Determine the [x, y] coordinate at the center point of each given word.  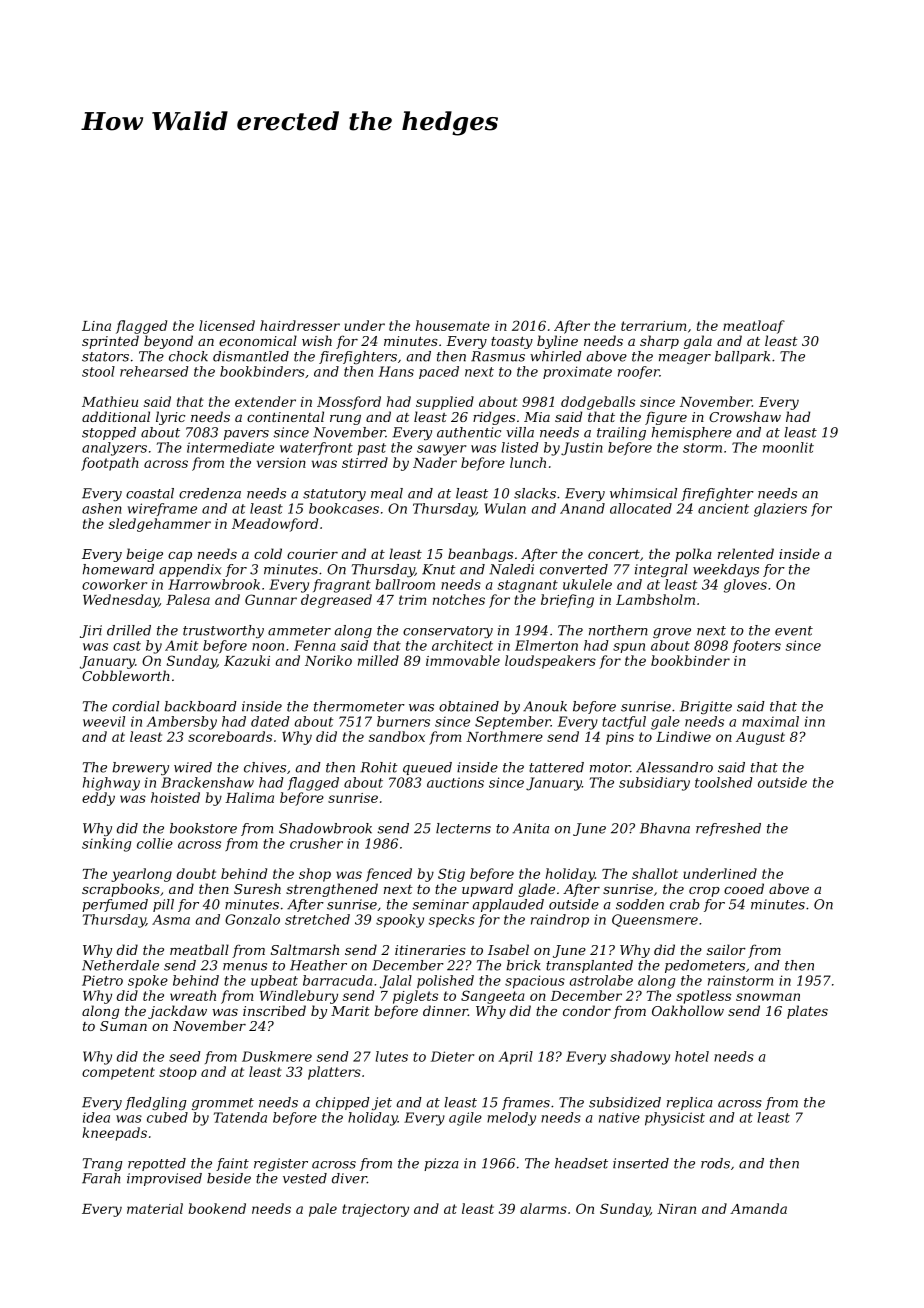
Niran [676, 1209]
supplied [445, 403]
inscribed [274, 1010]
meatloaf [754, 327]
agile [465, 1119]
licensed [227, 325]
